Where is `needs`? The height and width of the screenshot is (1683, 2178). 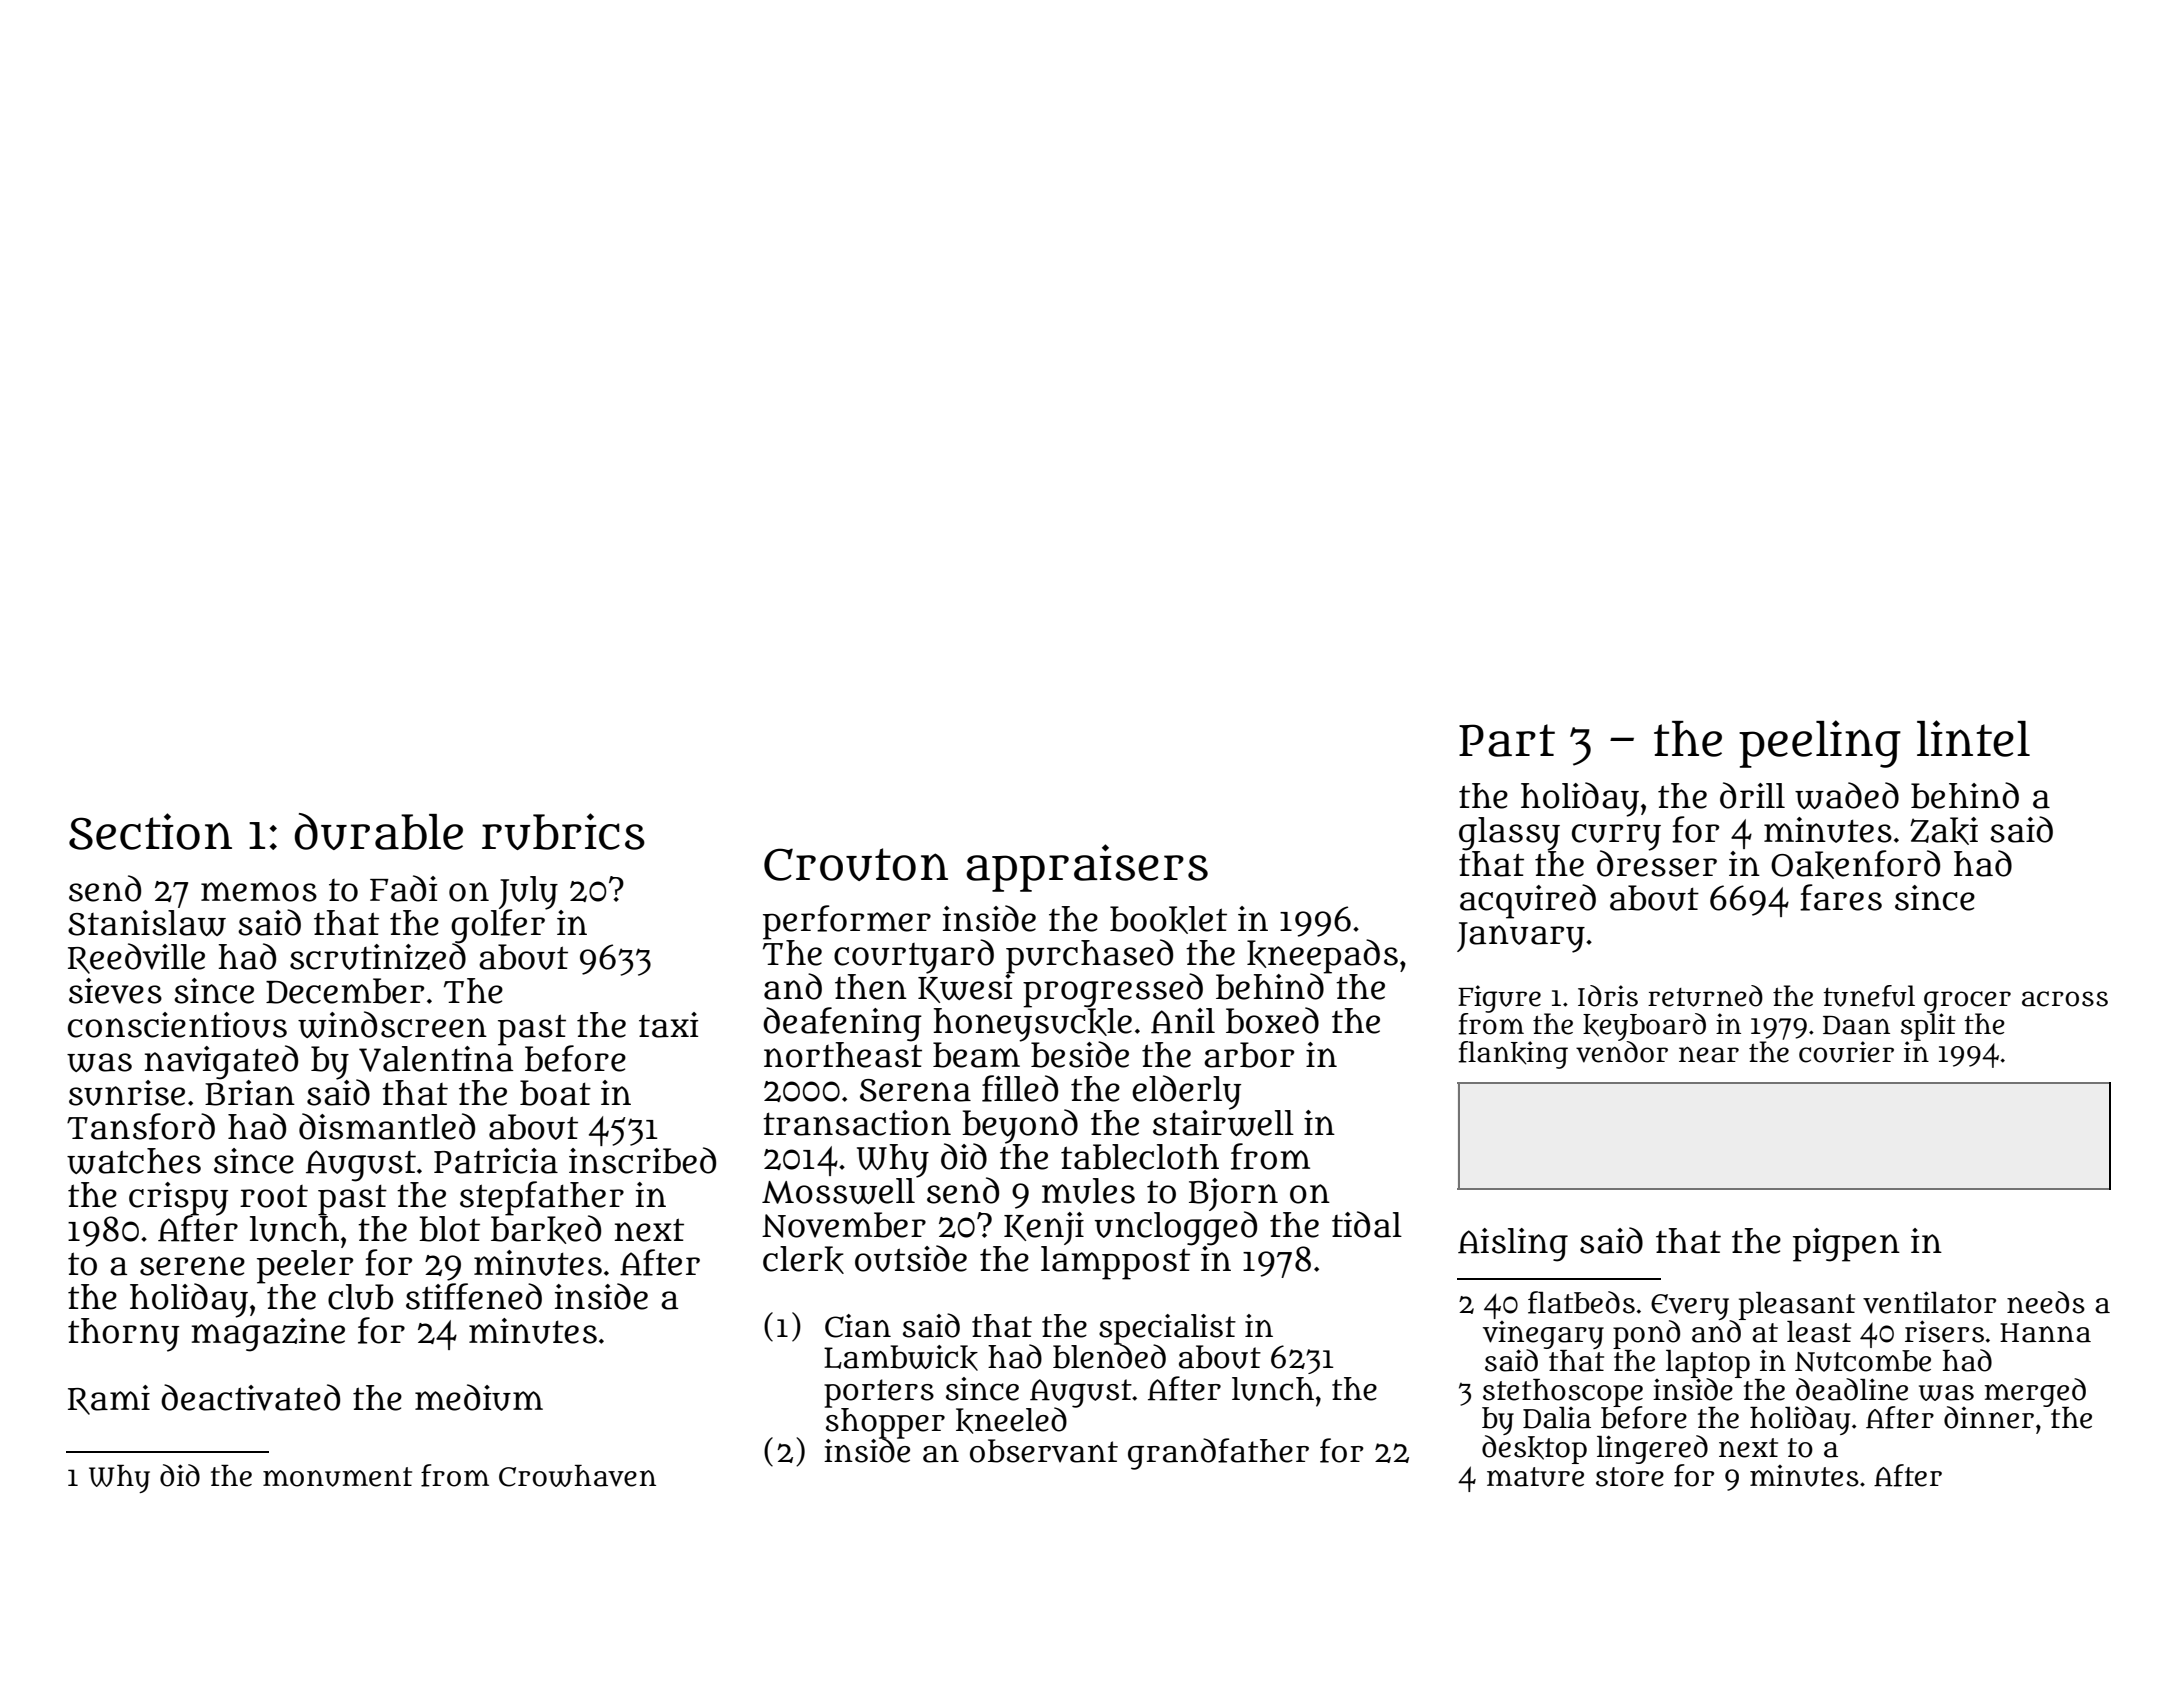
needs is located at coordinates (2046, 1302).
